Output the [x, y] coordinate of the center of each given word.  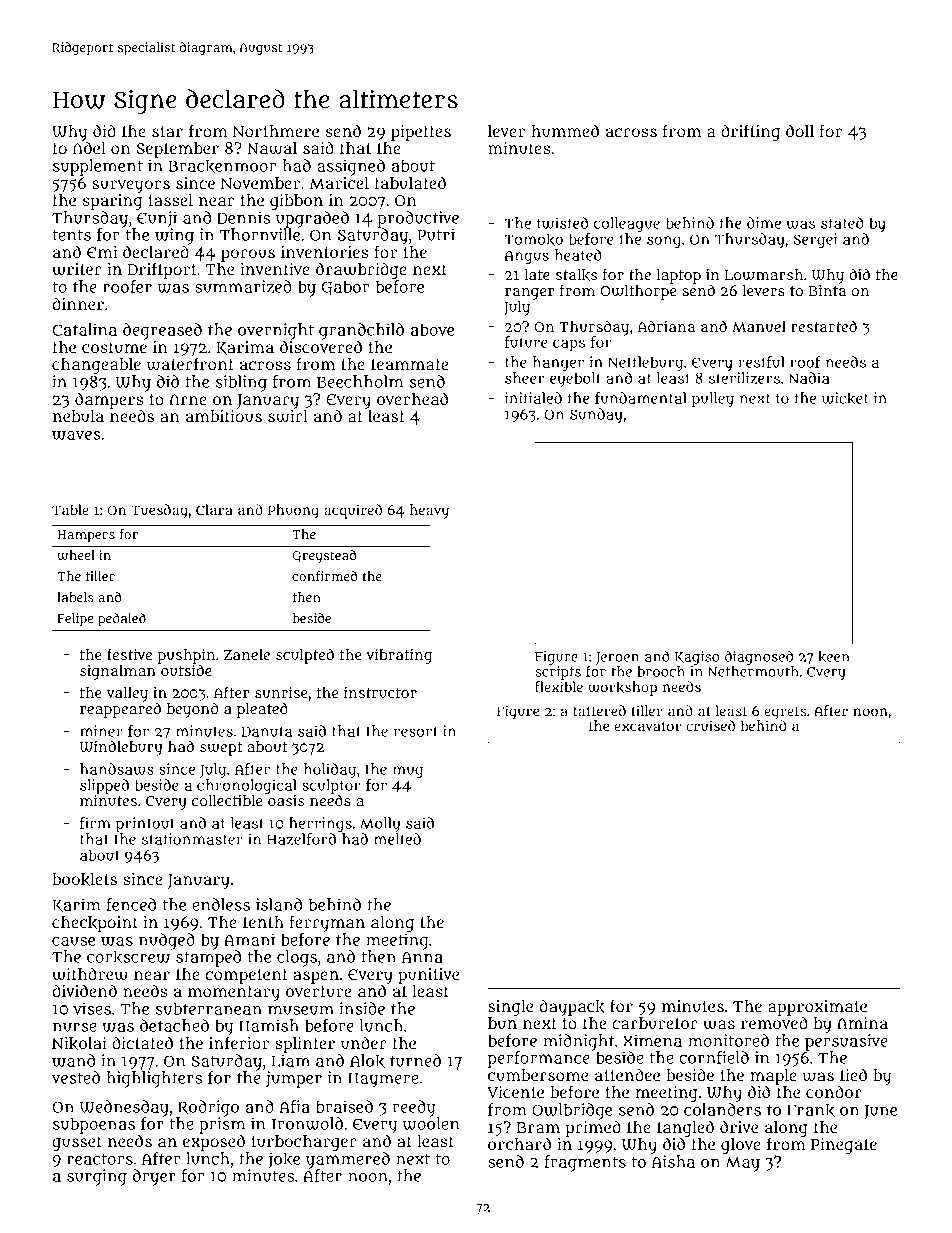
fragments [585, 1163]
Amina [862, 1023]
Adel [89, 147]
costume [114, 348]
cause [73, 941]
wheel [76, 555]
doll [800, 130]
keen [834, 657]
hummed [565, 130]
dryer [154, 1177]
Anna [422, 957]
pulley [713, 399]
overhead [412, 398]
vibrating [399, 656]
